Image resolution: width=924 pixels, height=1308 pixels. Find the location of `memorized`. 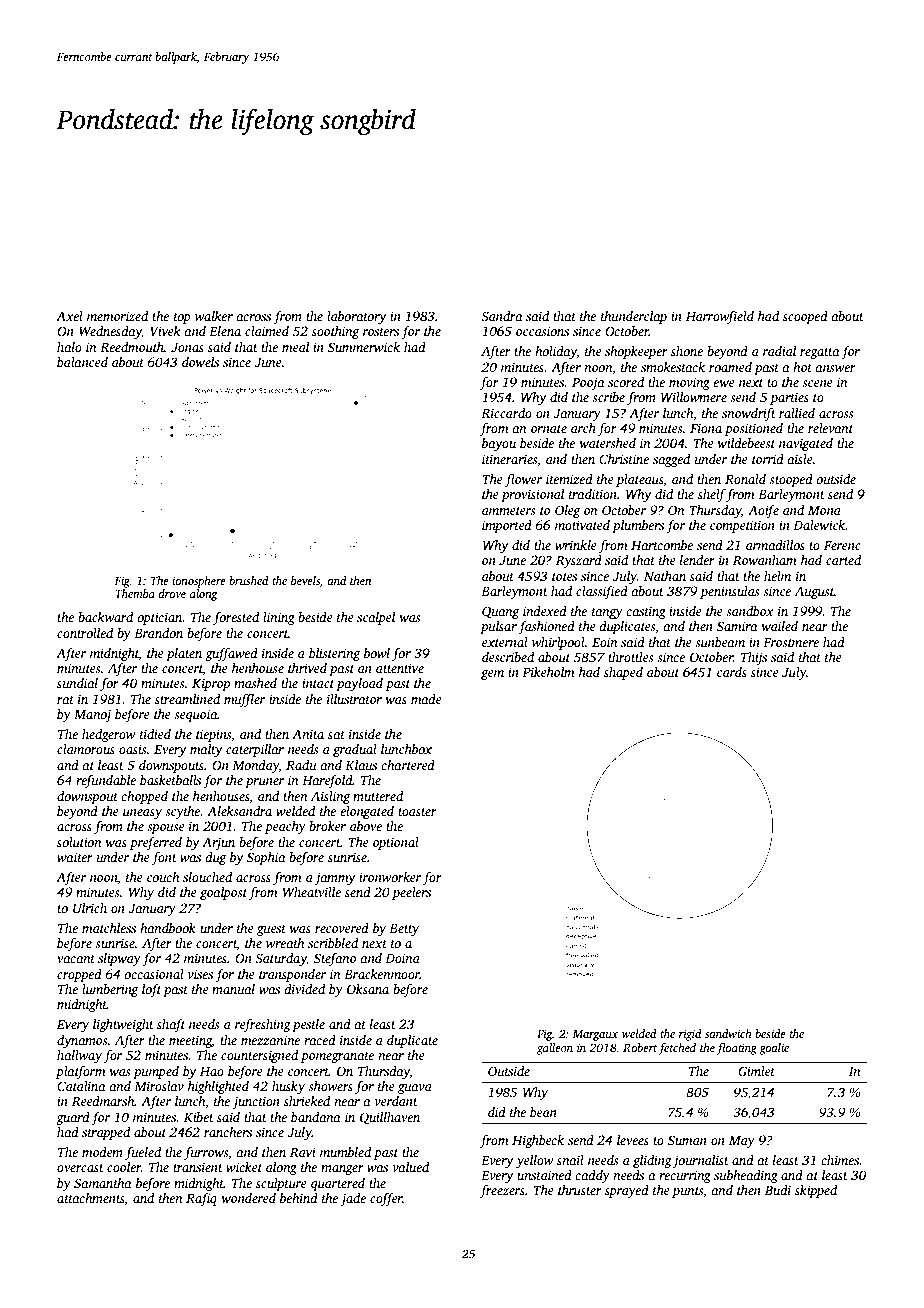

memorized is located at coordinates (117, 316).
